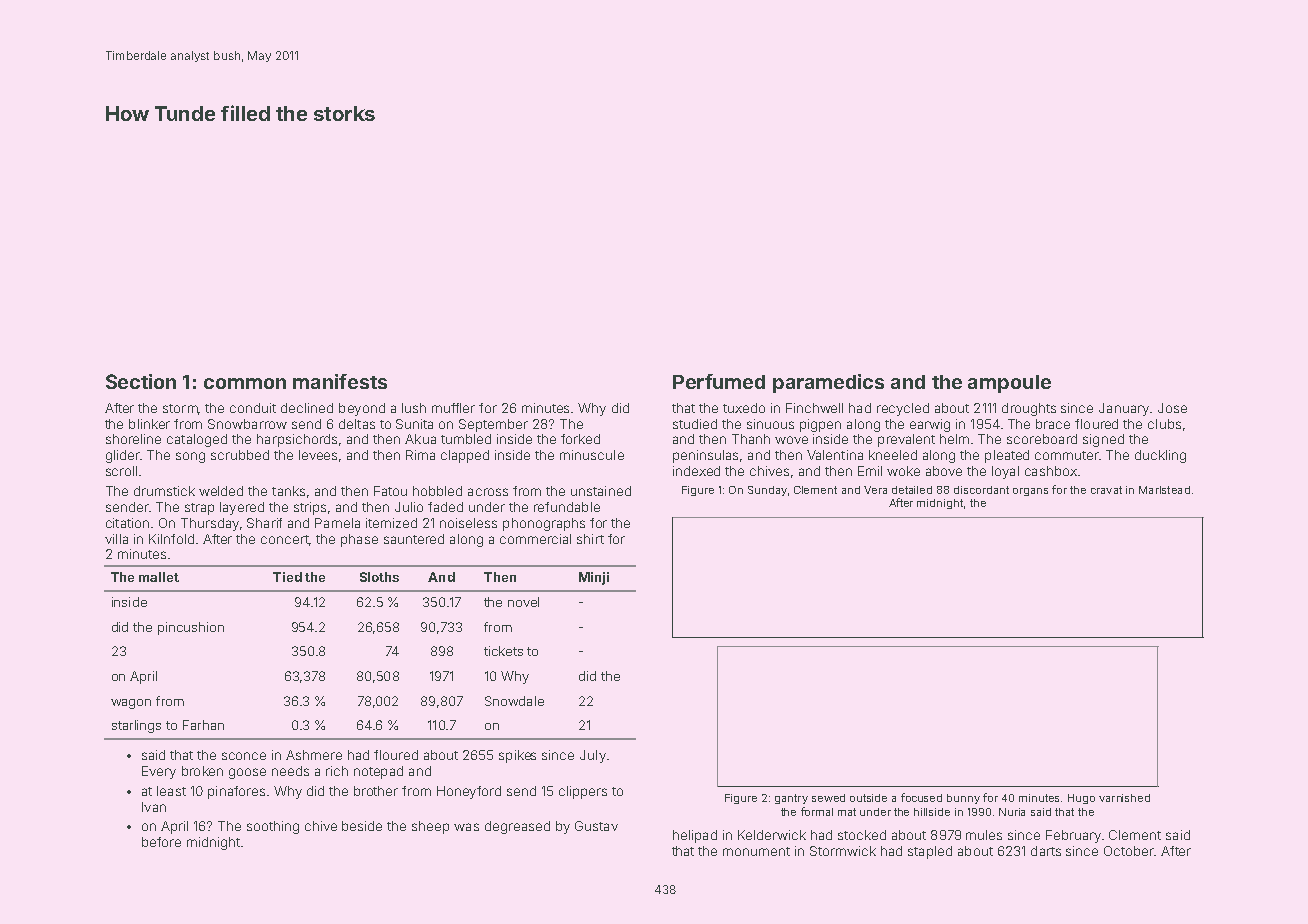 The height and width of the document is (924, 1308). What do you see at coordinates (191, 628) in the document?
I see `pincushion` at bounding box center [191, 628].
